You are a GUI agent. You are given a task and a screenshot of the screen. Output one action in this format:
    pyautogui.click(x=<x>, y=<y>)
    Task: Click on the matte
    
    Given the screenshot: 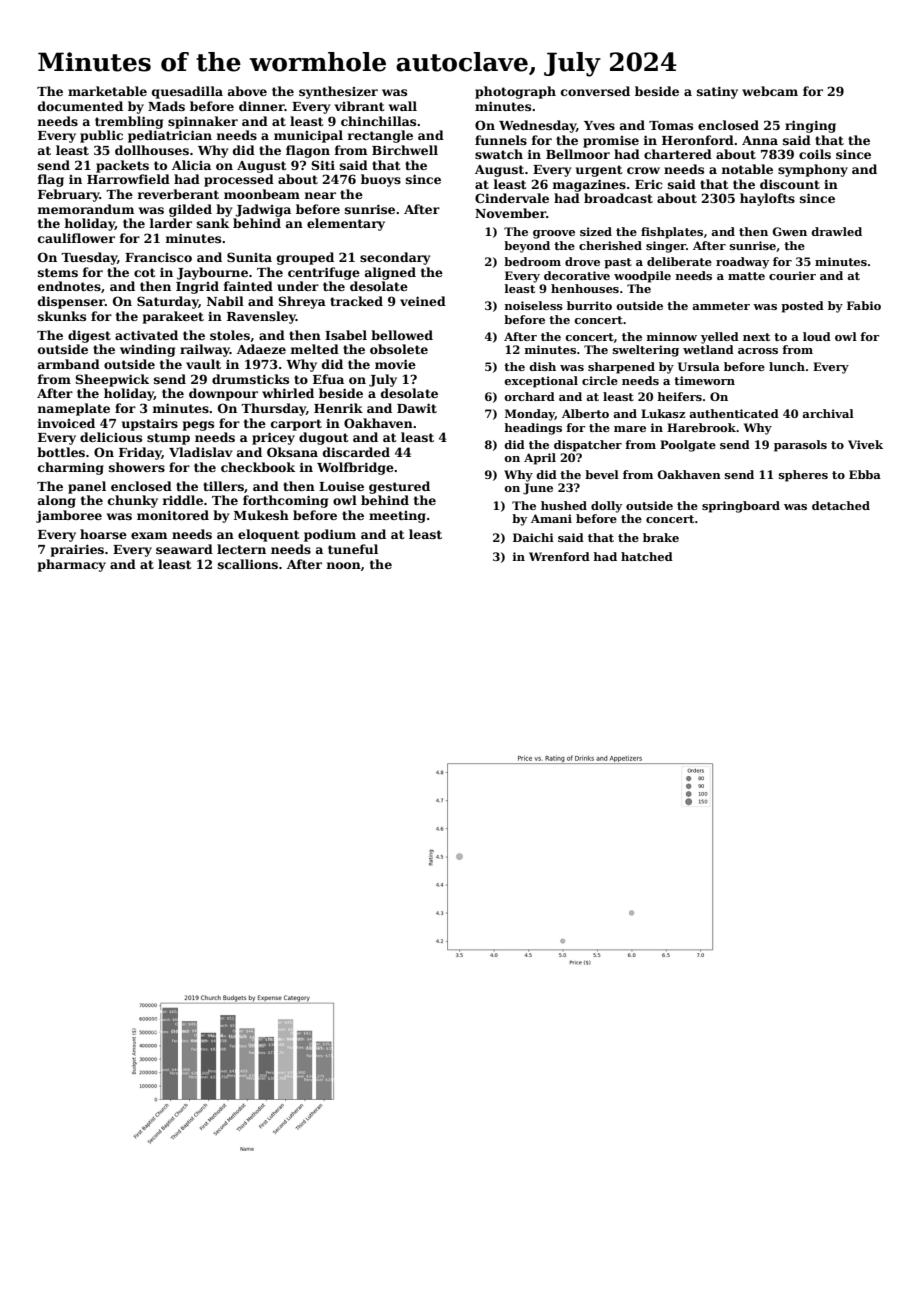 What is the action you would take?
    pyautogui.click(x=746, y=276)
